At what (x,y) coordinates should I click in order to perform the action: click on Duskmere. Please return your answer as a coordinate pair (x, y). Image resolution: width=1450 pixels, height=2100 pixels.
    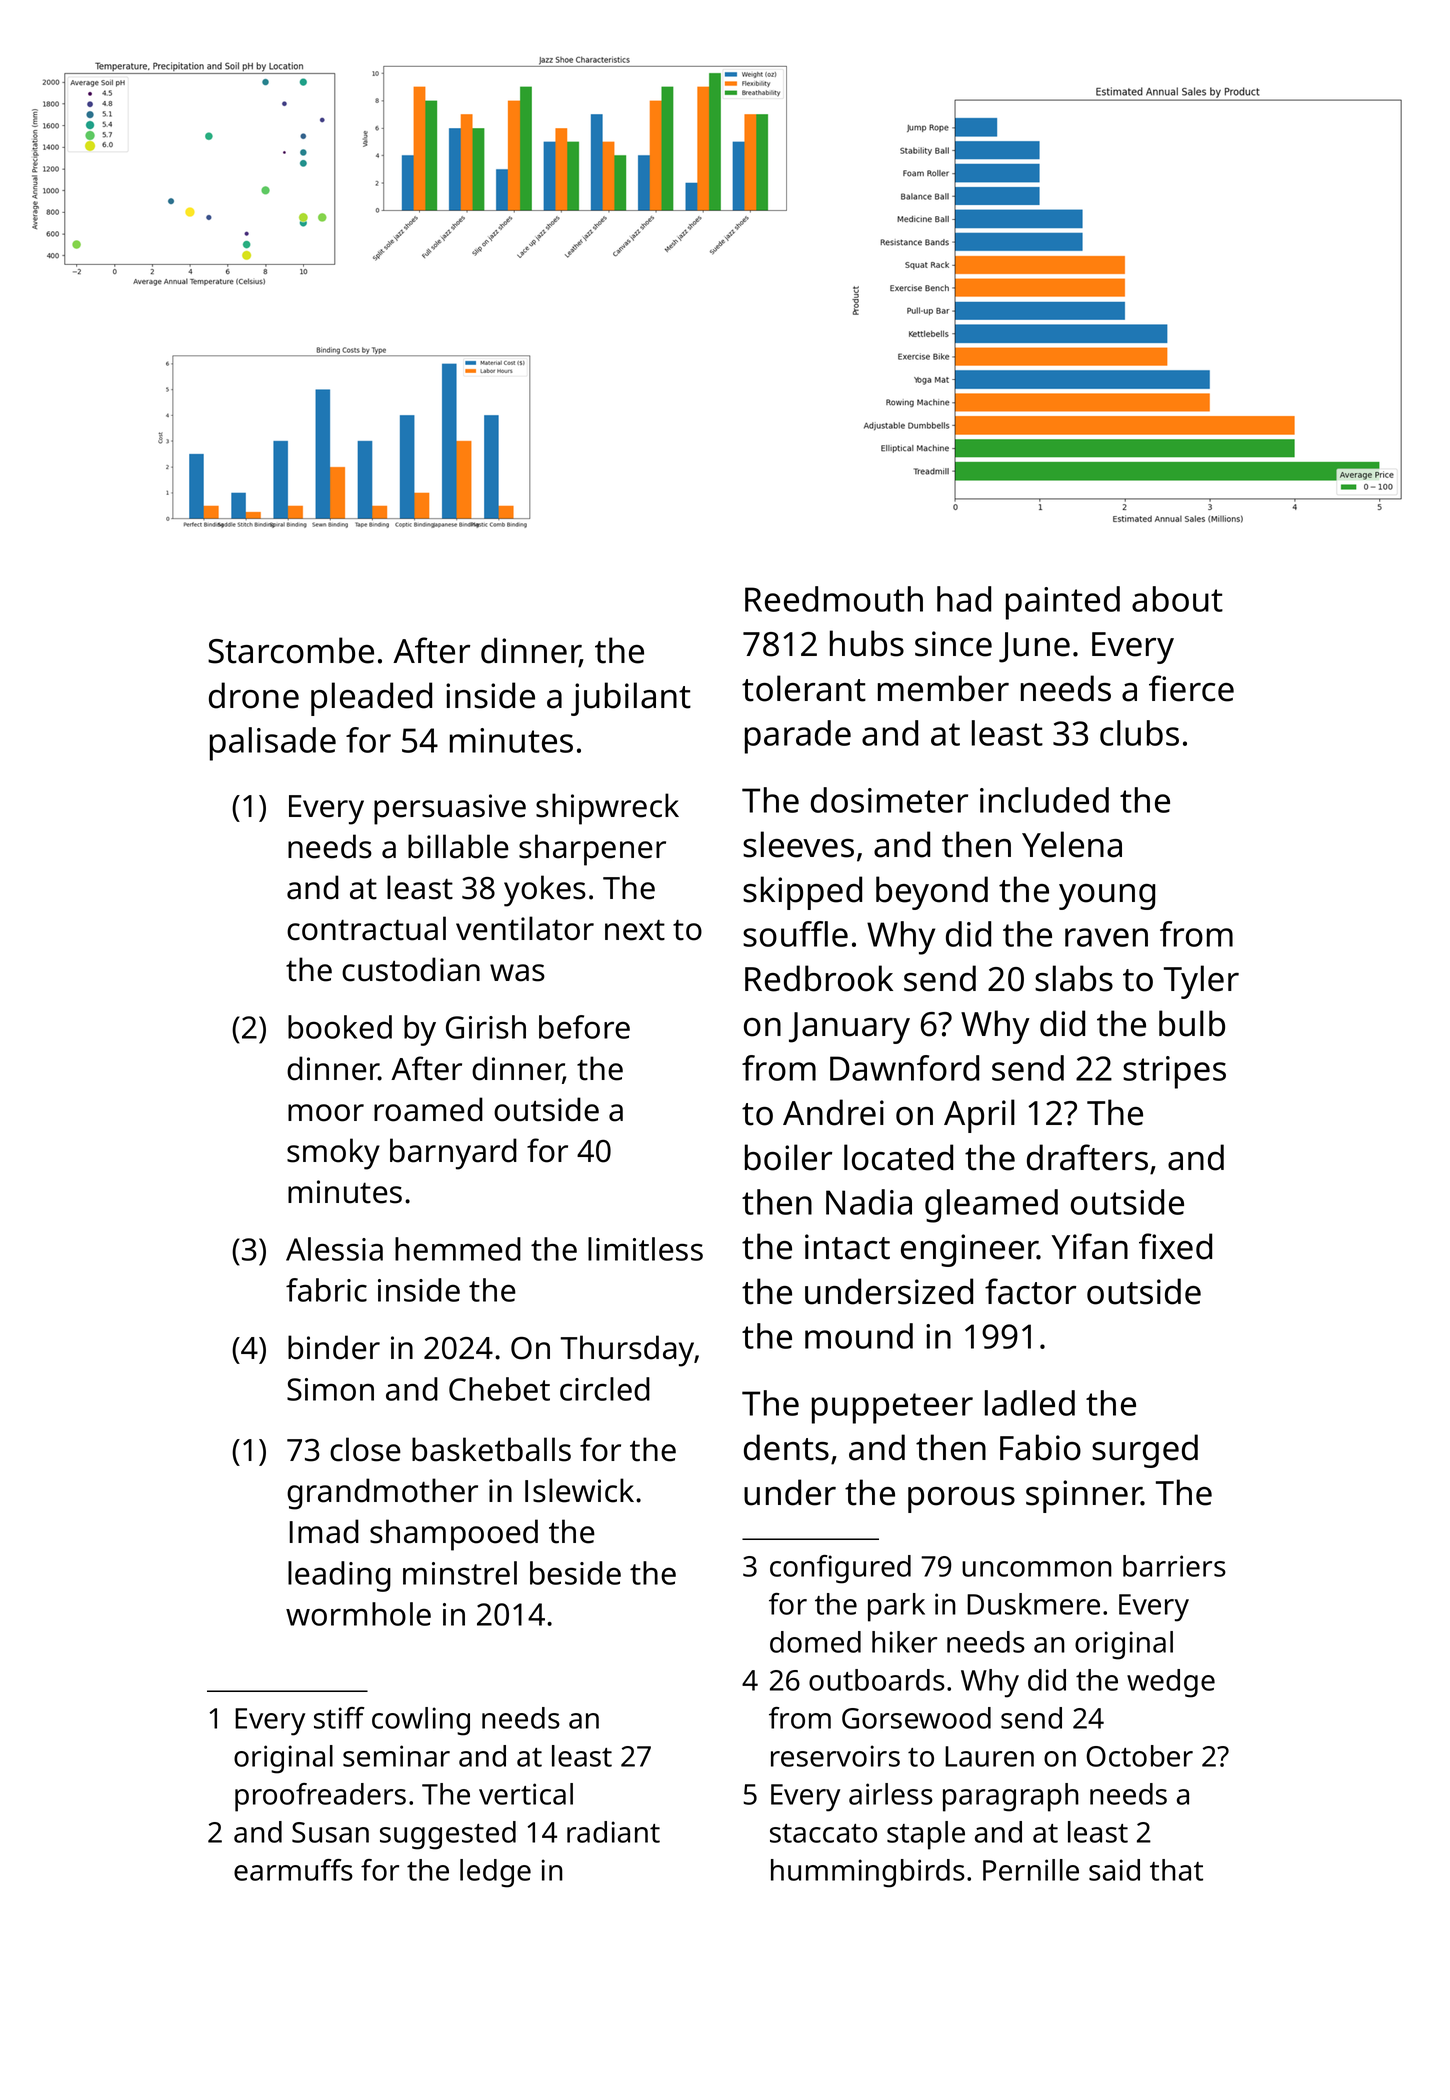
    Looking at the image, I should click on (1033, 1604).
